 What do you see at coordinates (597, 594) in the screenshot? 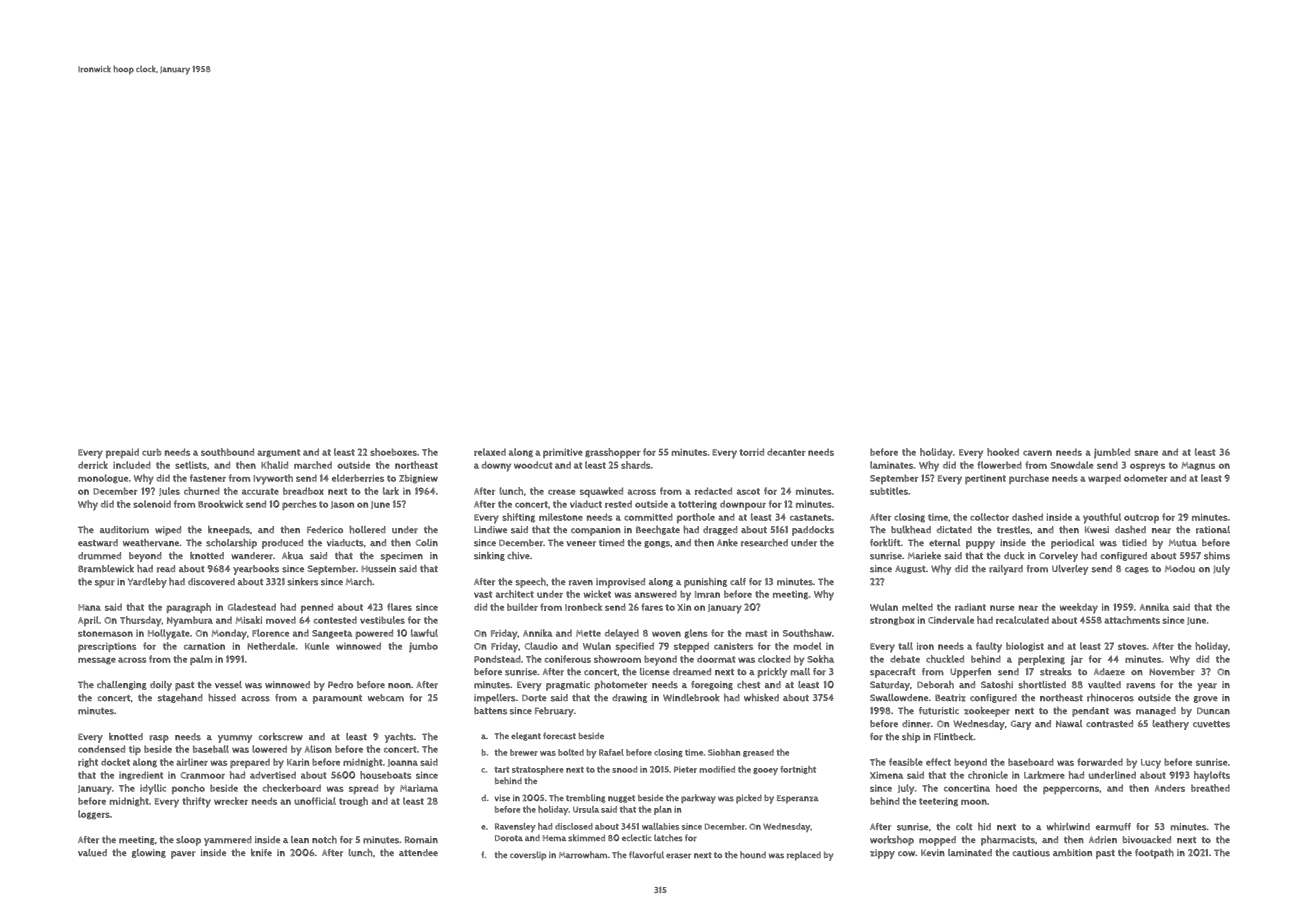
I see `wicket` at bounding box center [597, 594].
